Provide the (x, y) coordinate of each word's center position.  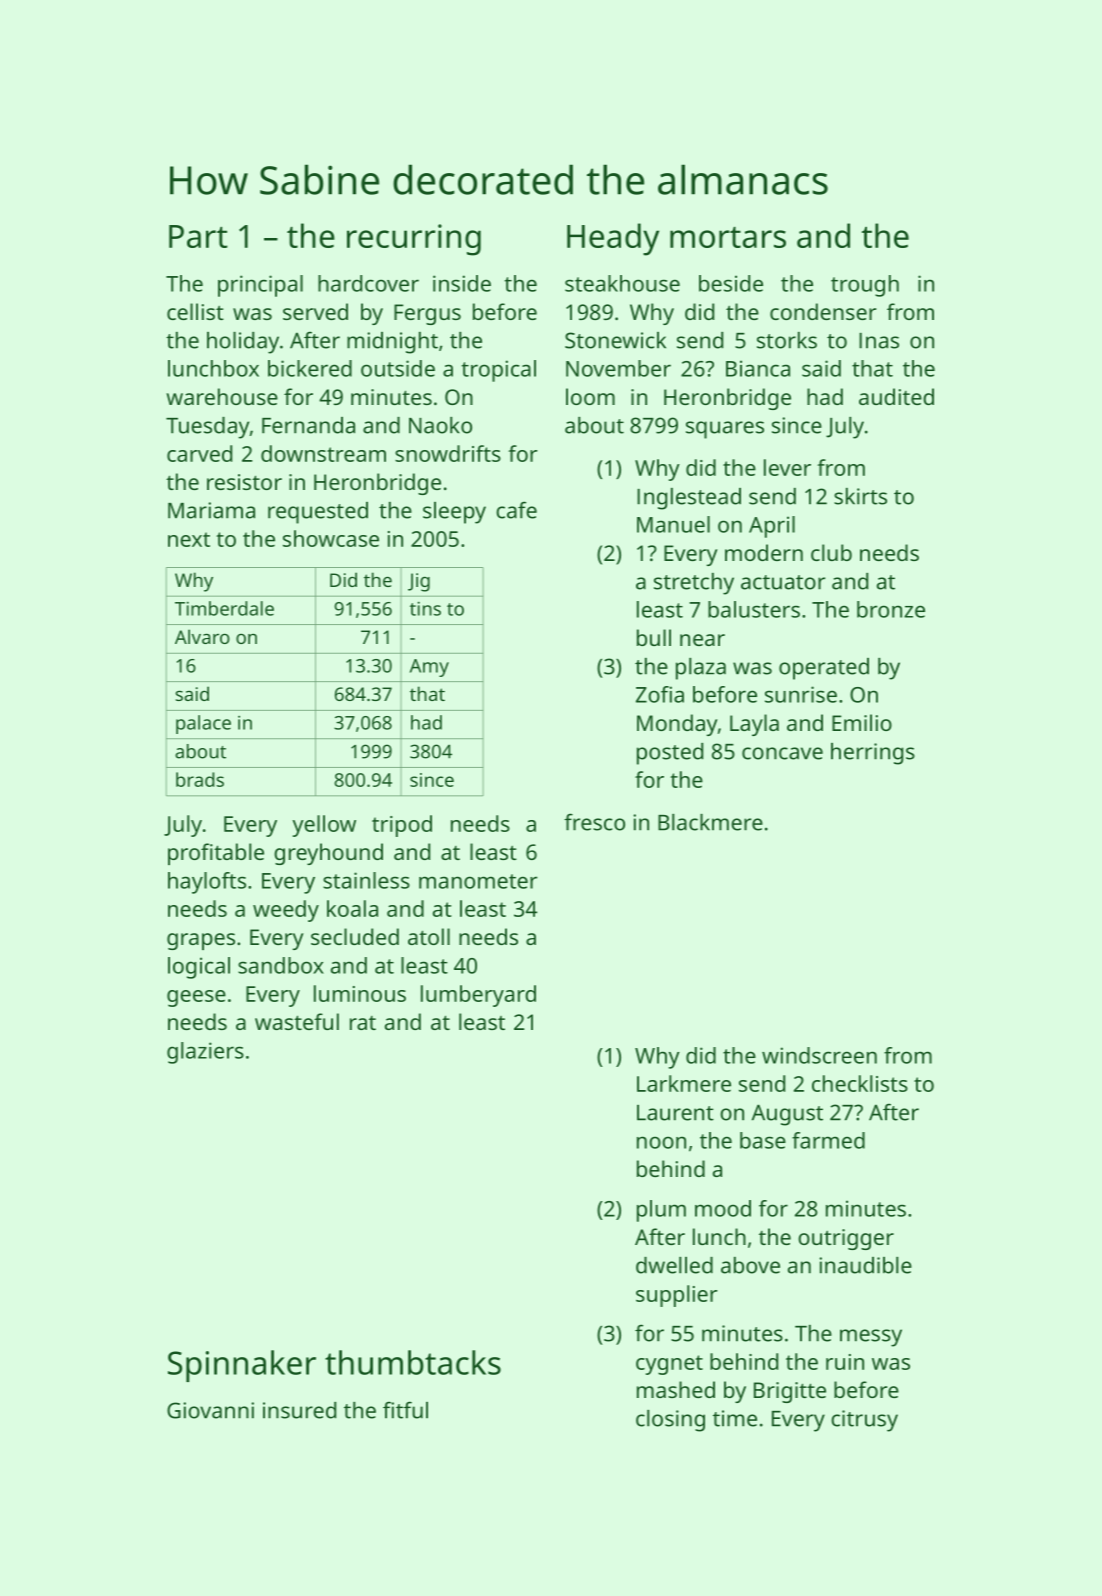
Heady (613, 239)
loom (590, 396)
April (772, 527)
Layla (754, 725)
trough (865, 286)
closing (670, 1421)
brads (200, 779)
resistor (244, 482)
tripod (402, 826)
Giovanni (210, 1410)
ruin (845, 1362)
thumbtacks (413, 1362)
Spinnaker (242, 1366)
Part (198, 236)
